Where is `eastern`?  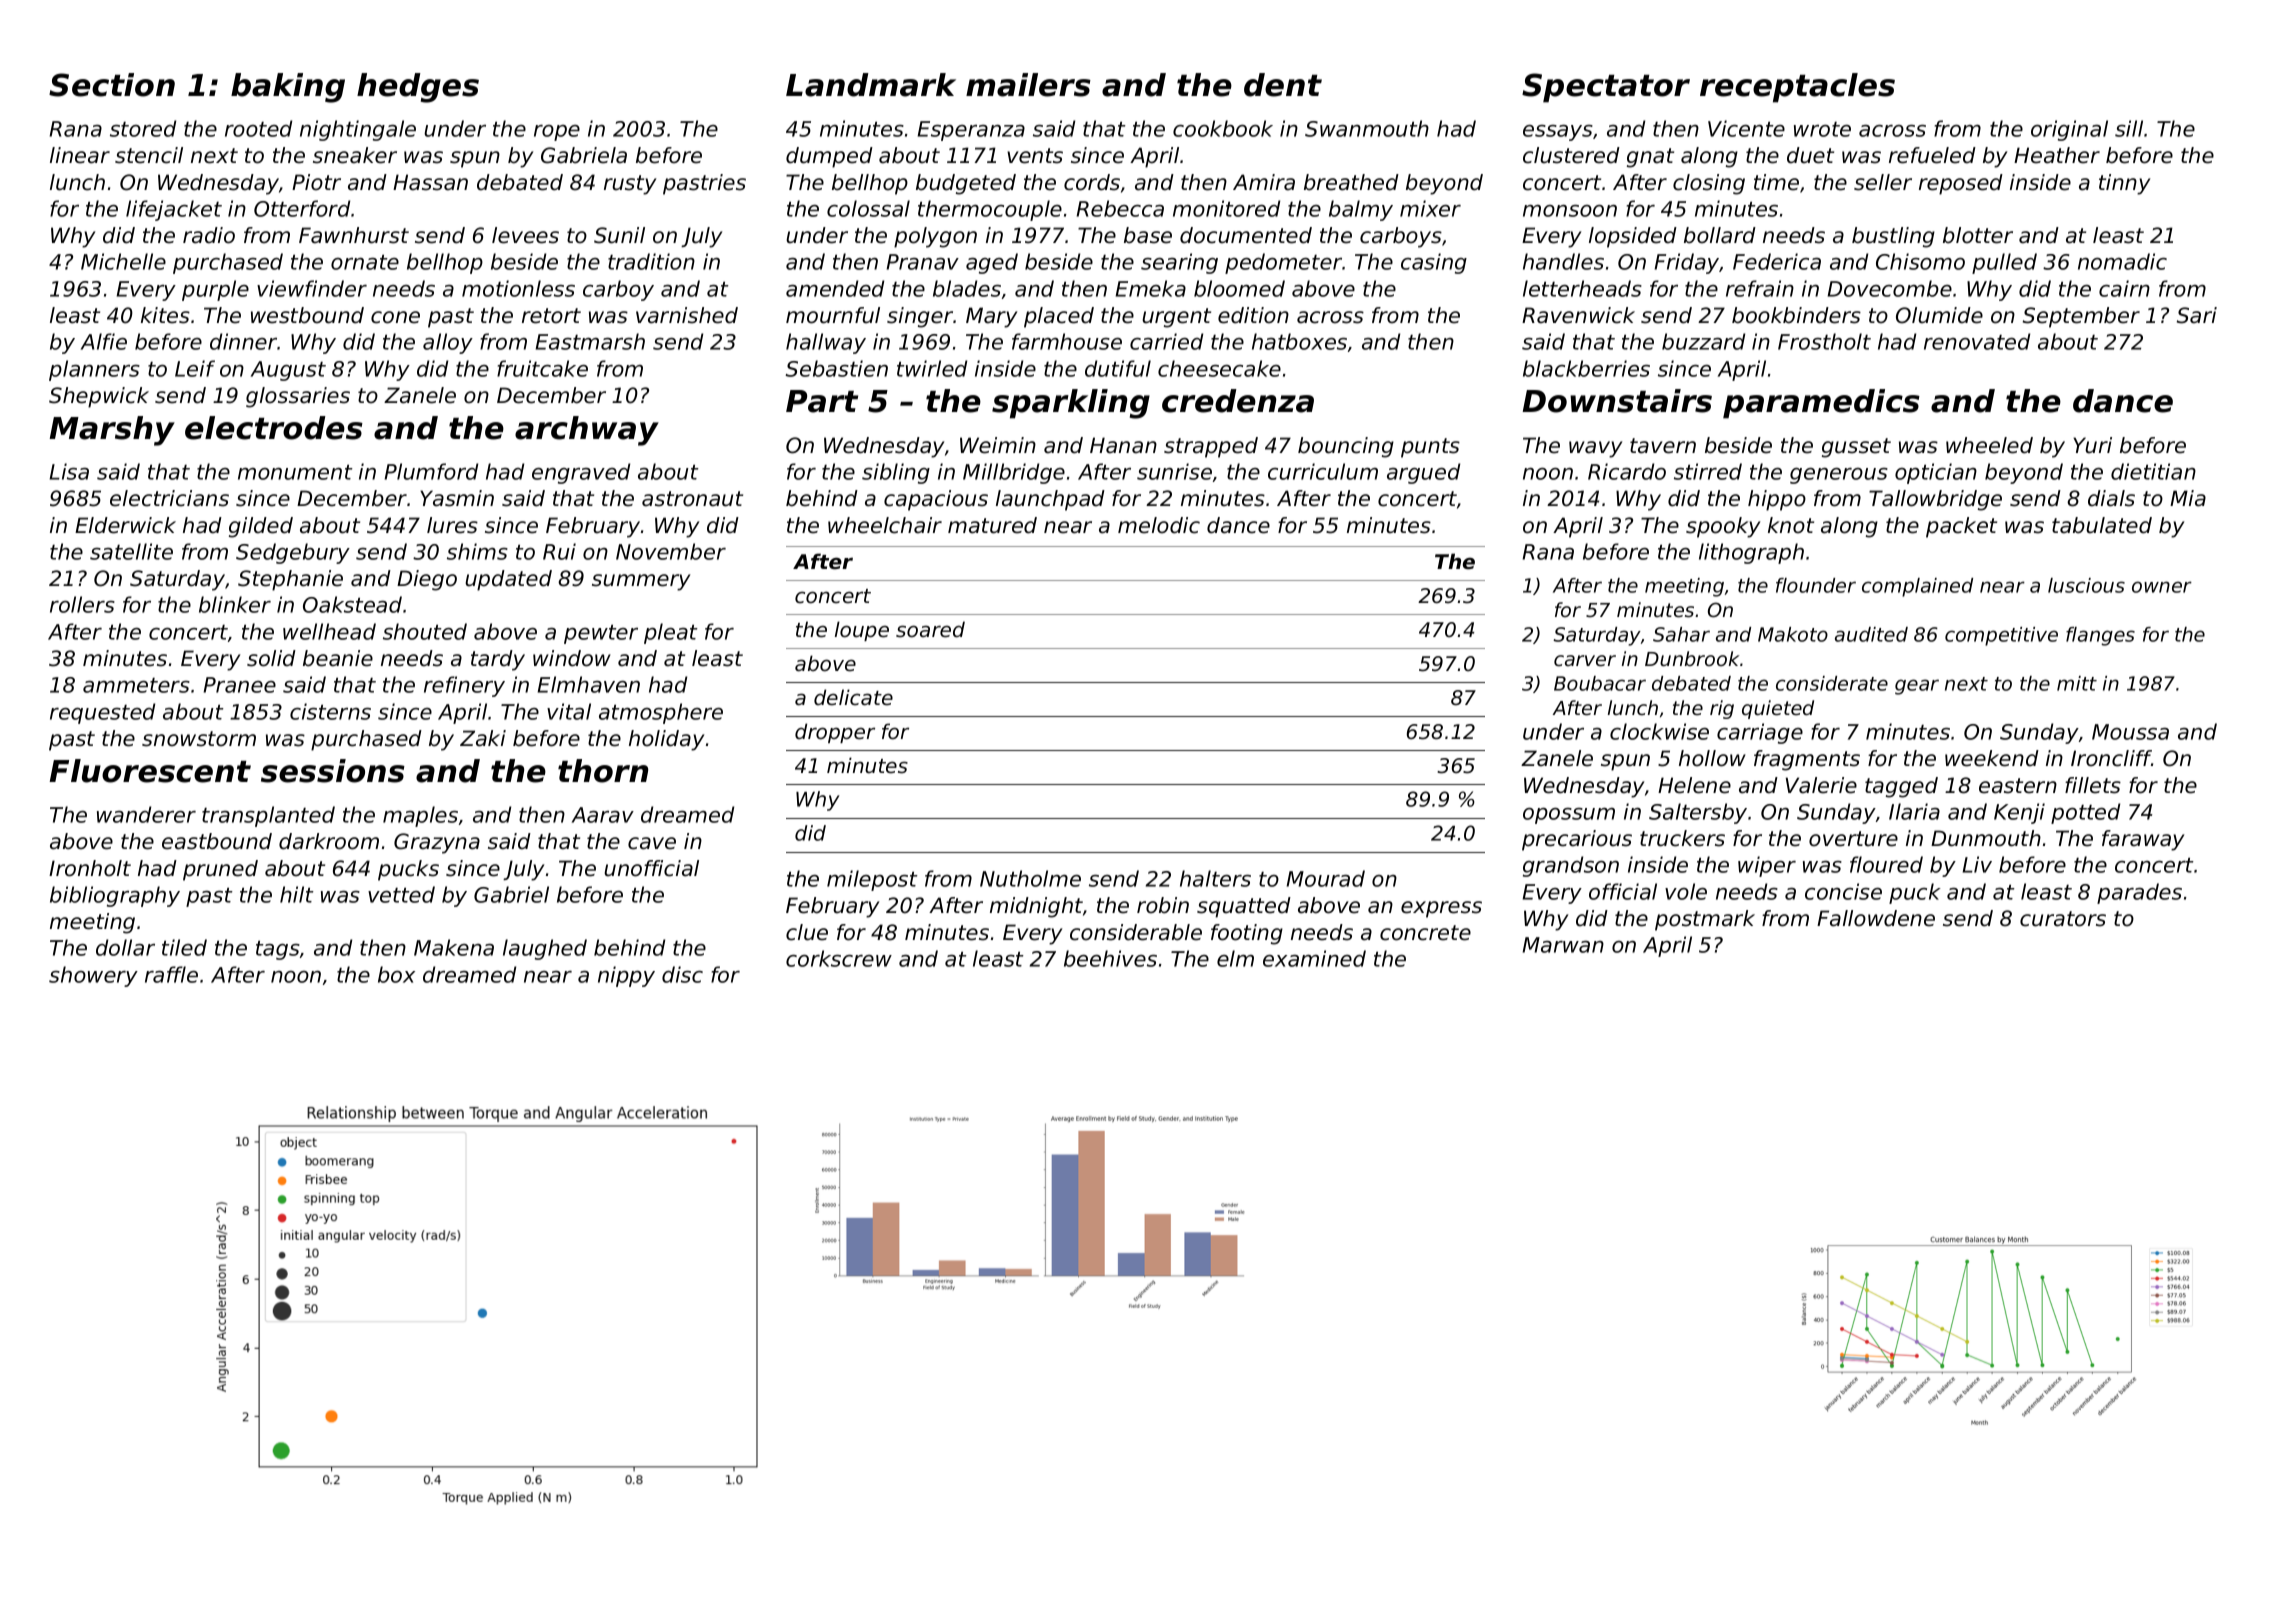 eastern is located at coordinates (2018, 786).
